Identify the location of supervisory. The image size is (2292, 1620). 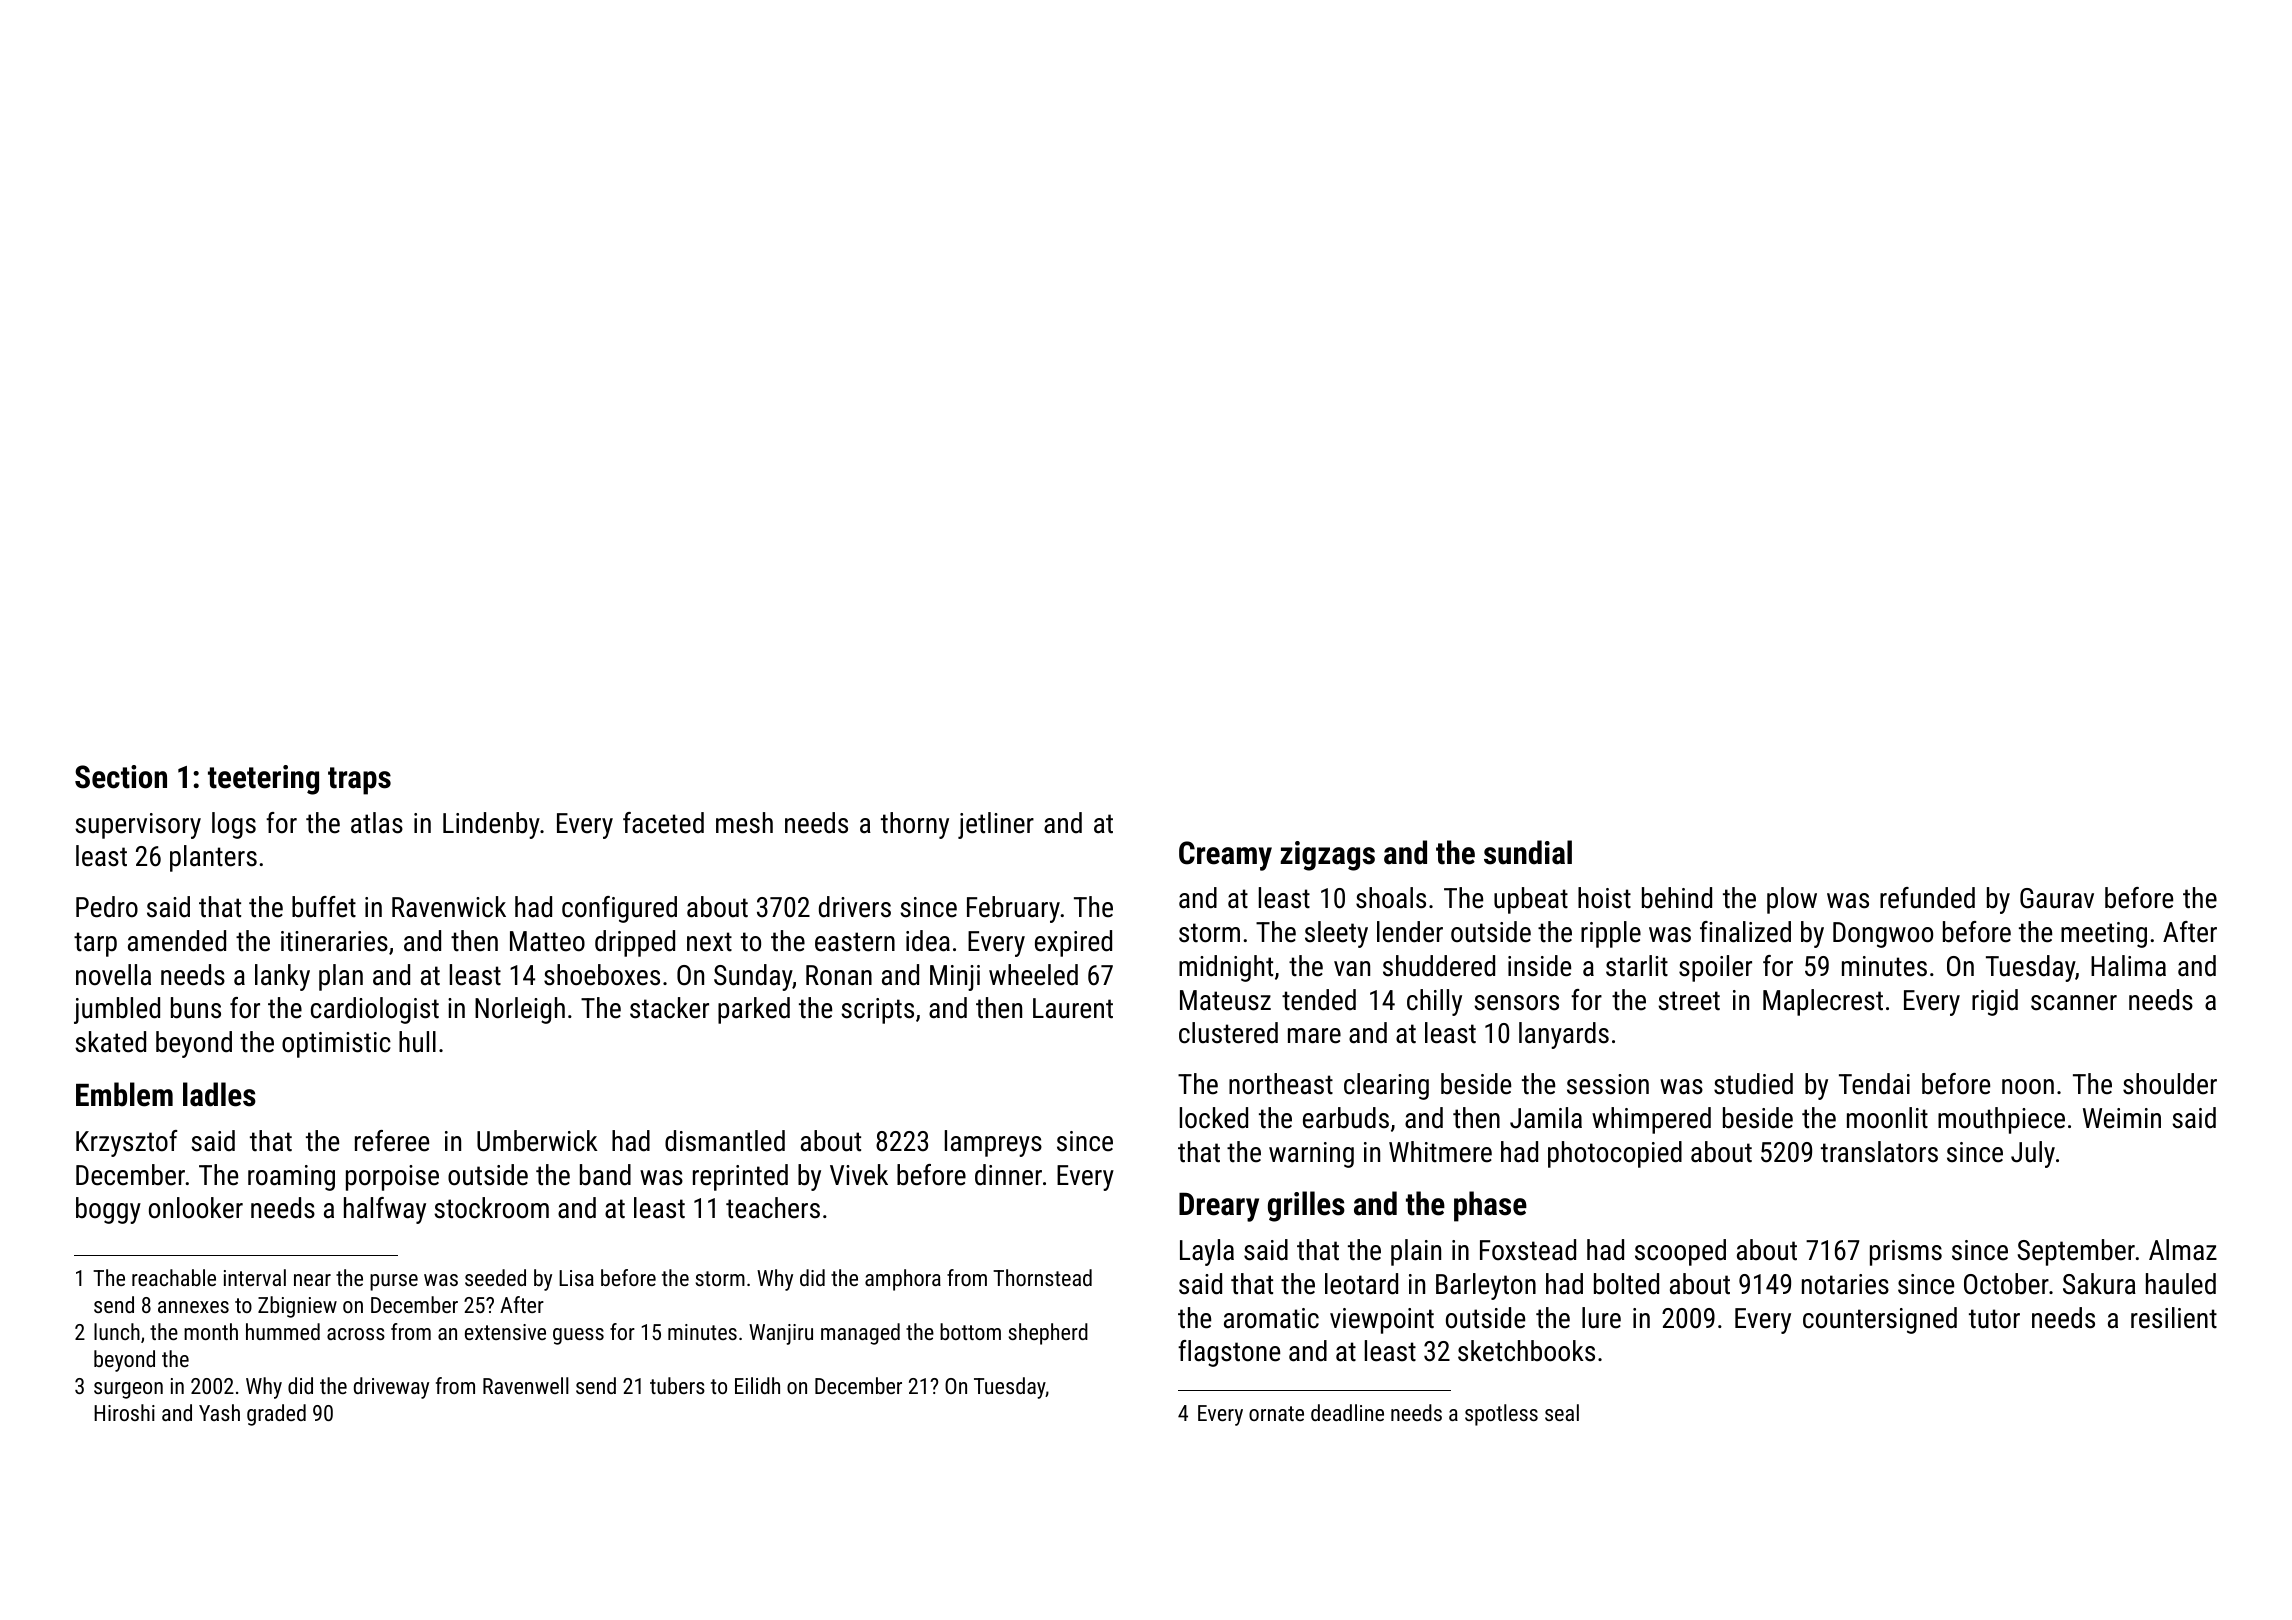
(138, 826).
